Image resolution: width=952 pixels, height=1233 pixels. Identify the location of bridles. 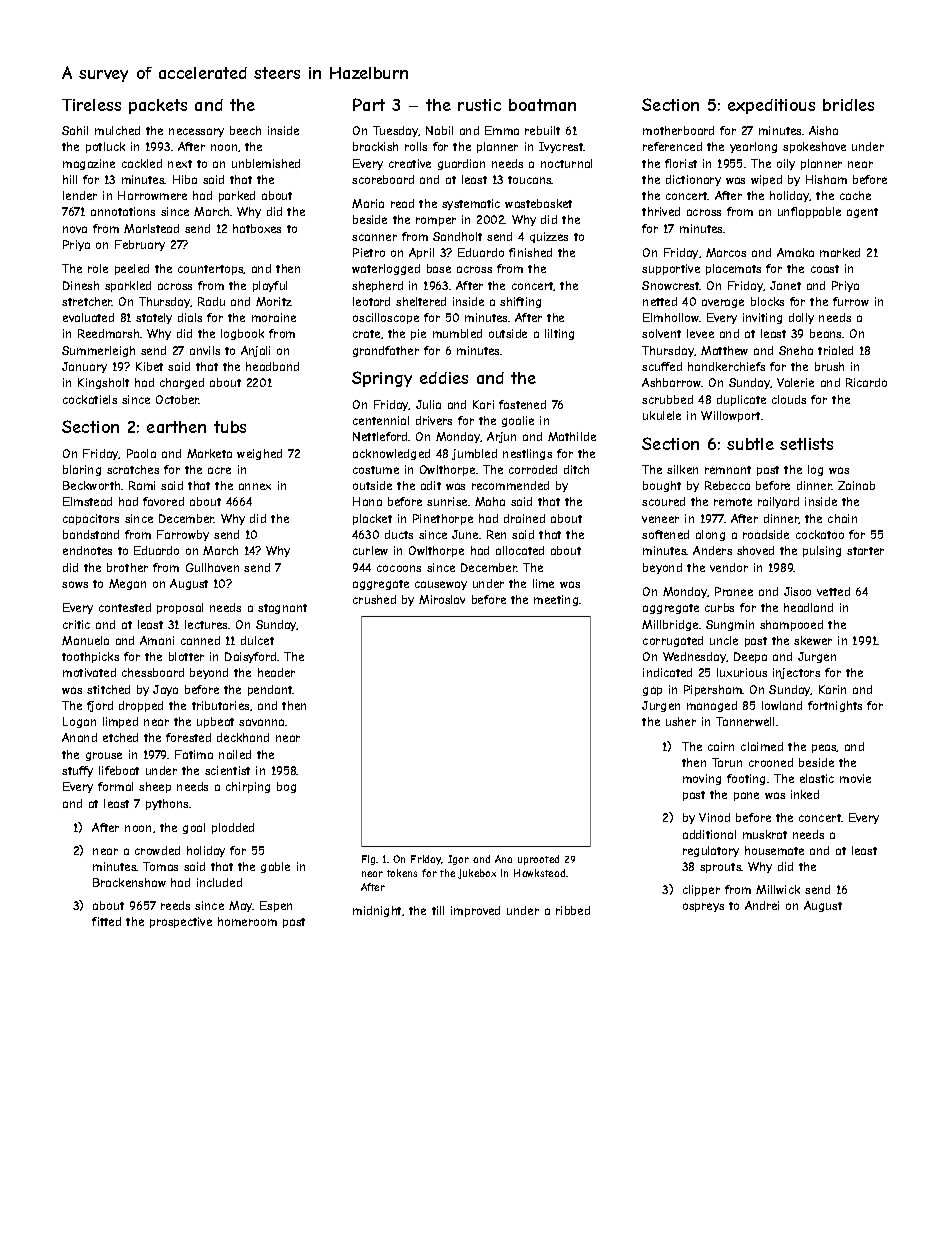
(848, 105).
